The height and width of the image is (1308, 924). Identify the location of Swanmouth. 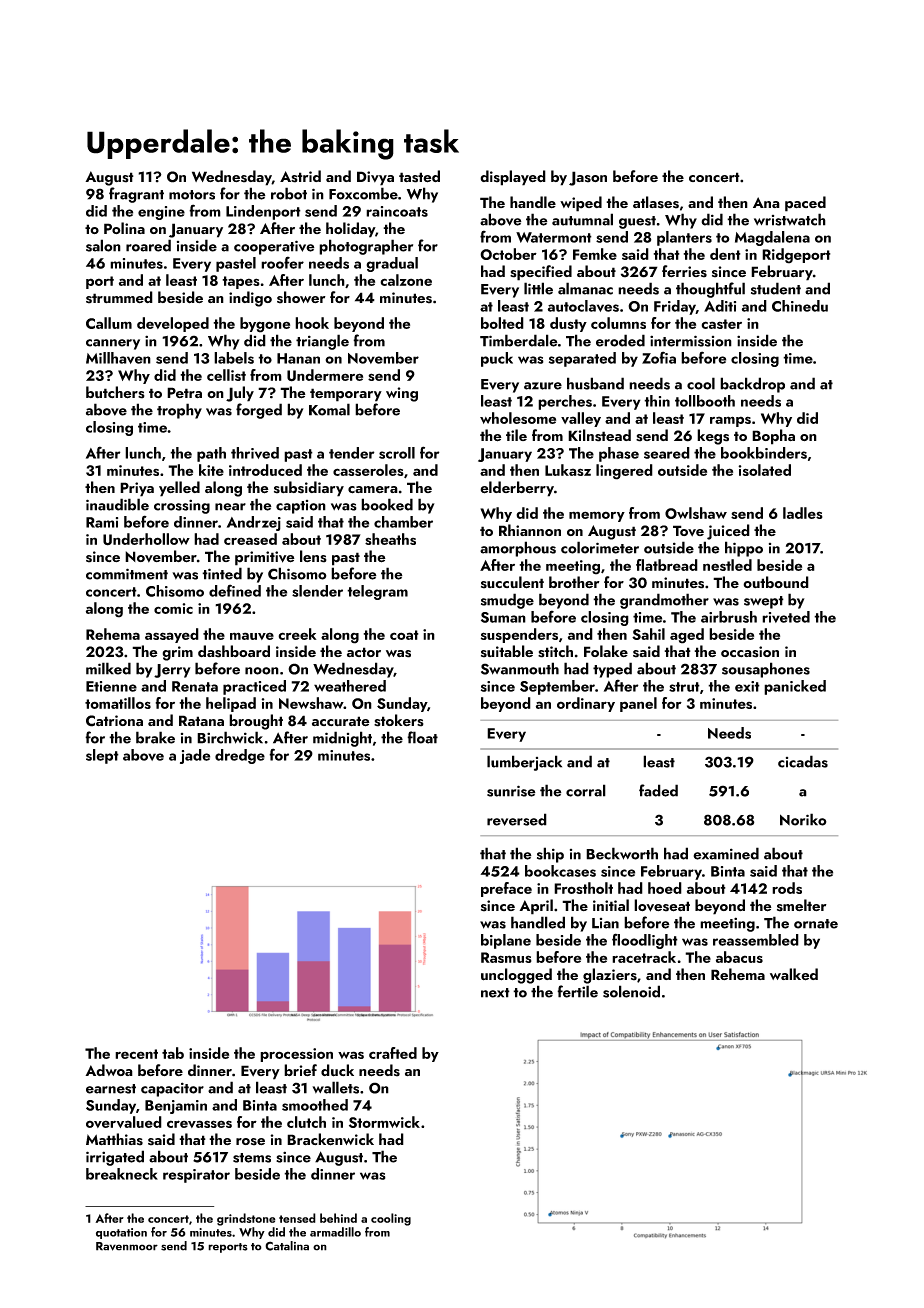
(520, 668).
